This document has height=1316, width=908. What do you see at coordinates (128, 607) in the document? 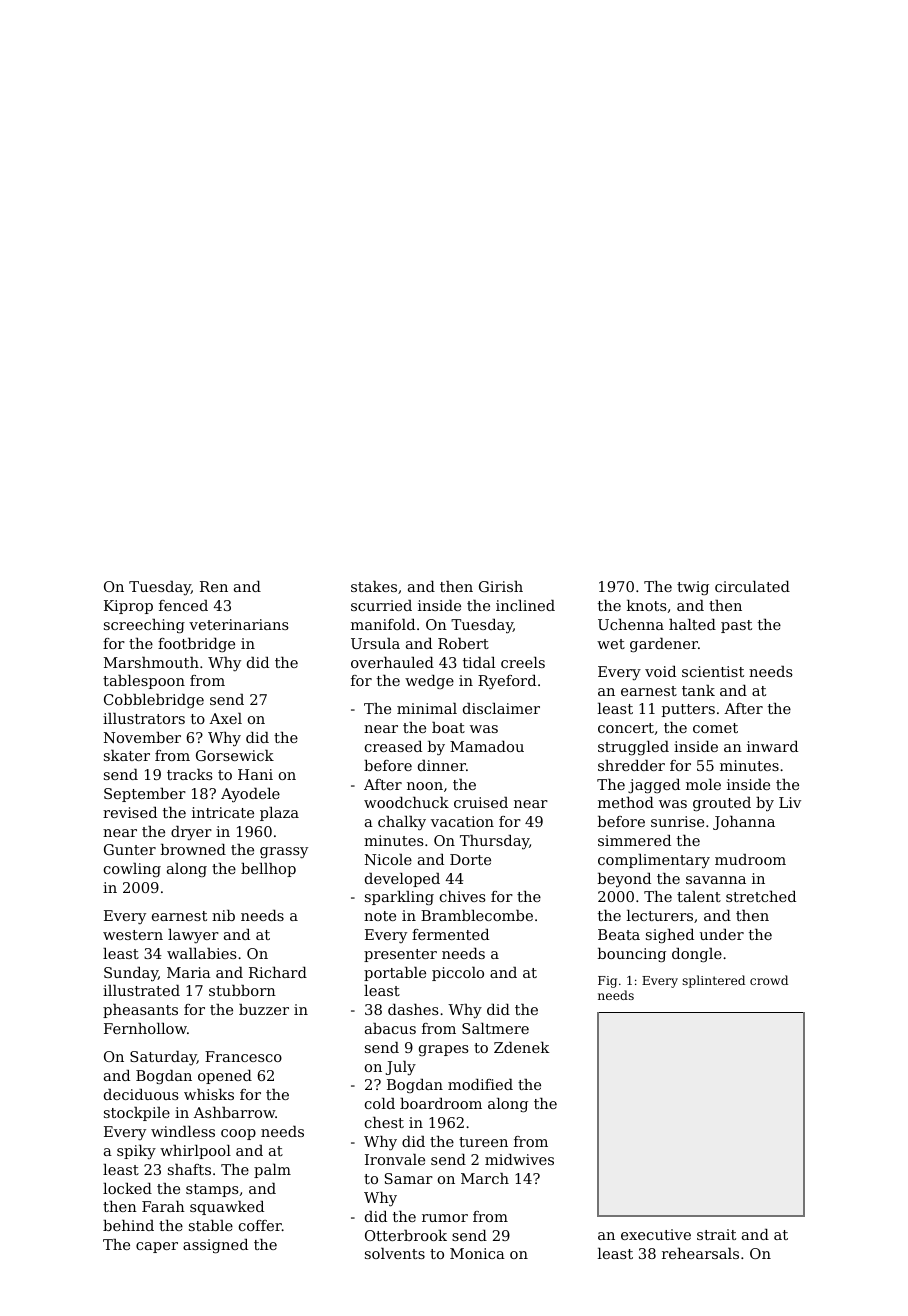
I see `Kiprop` at bounding box center [128, 607].
